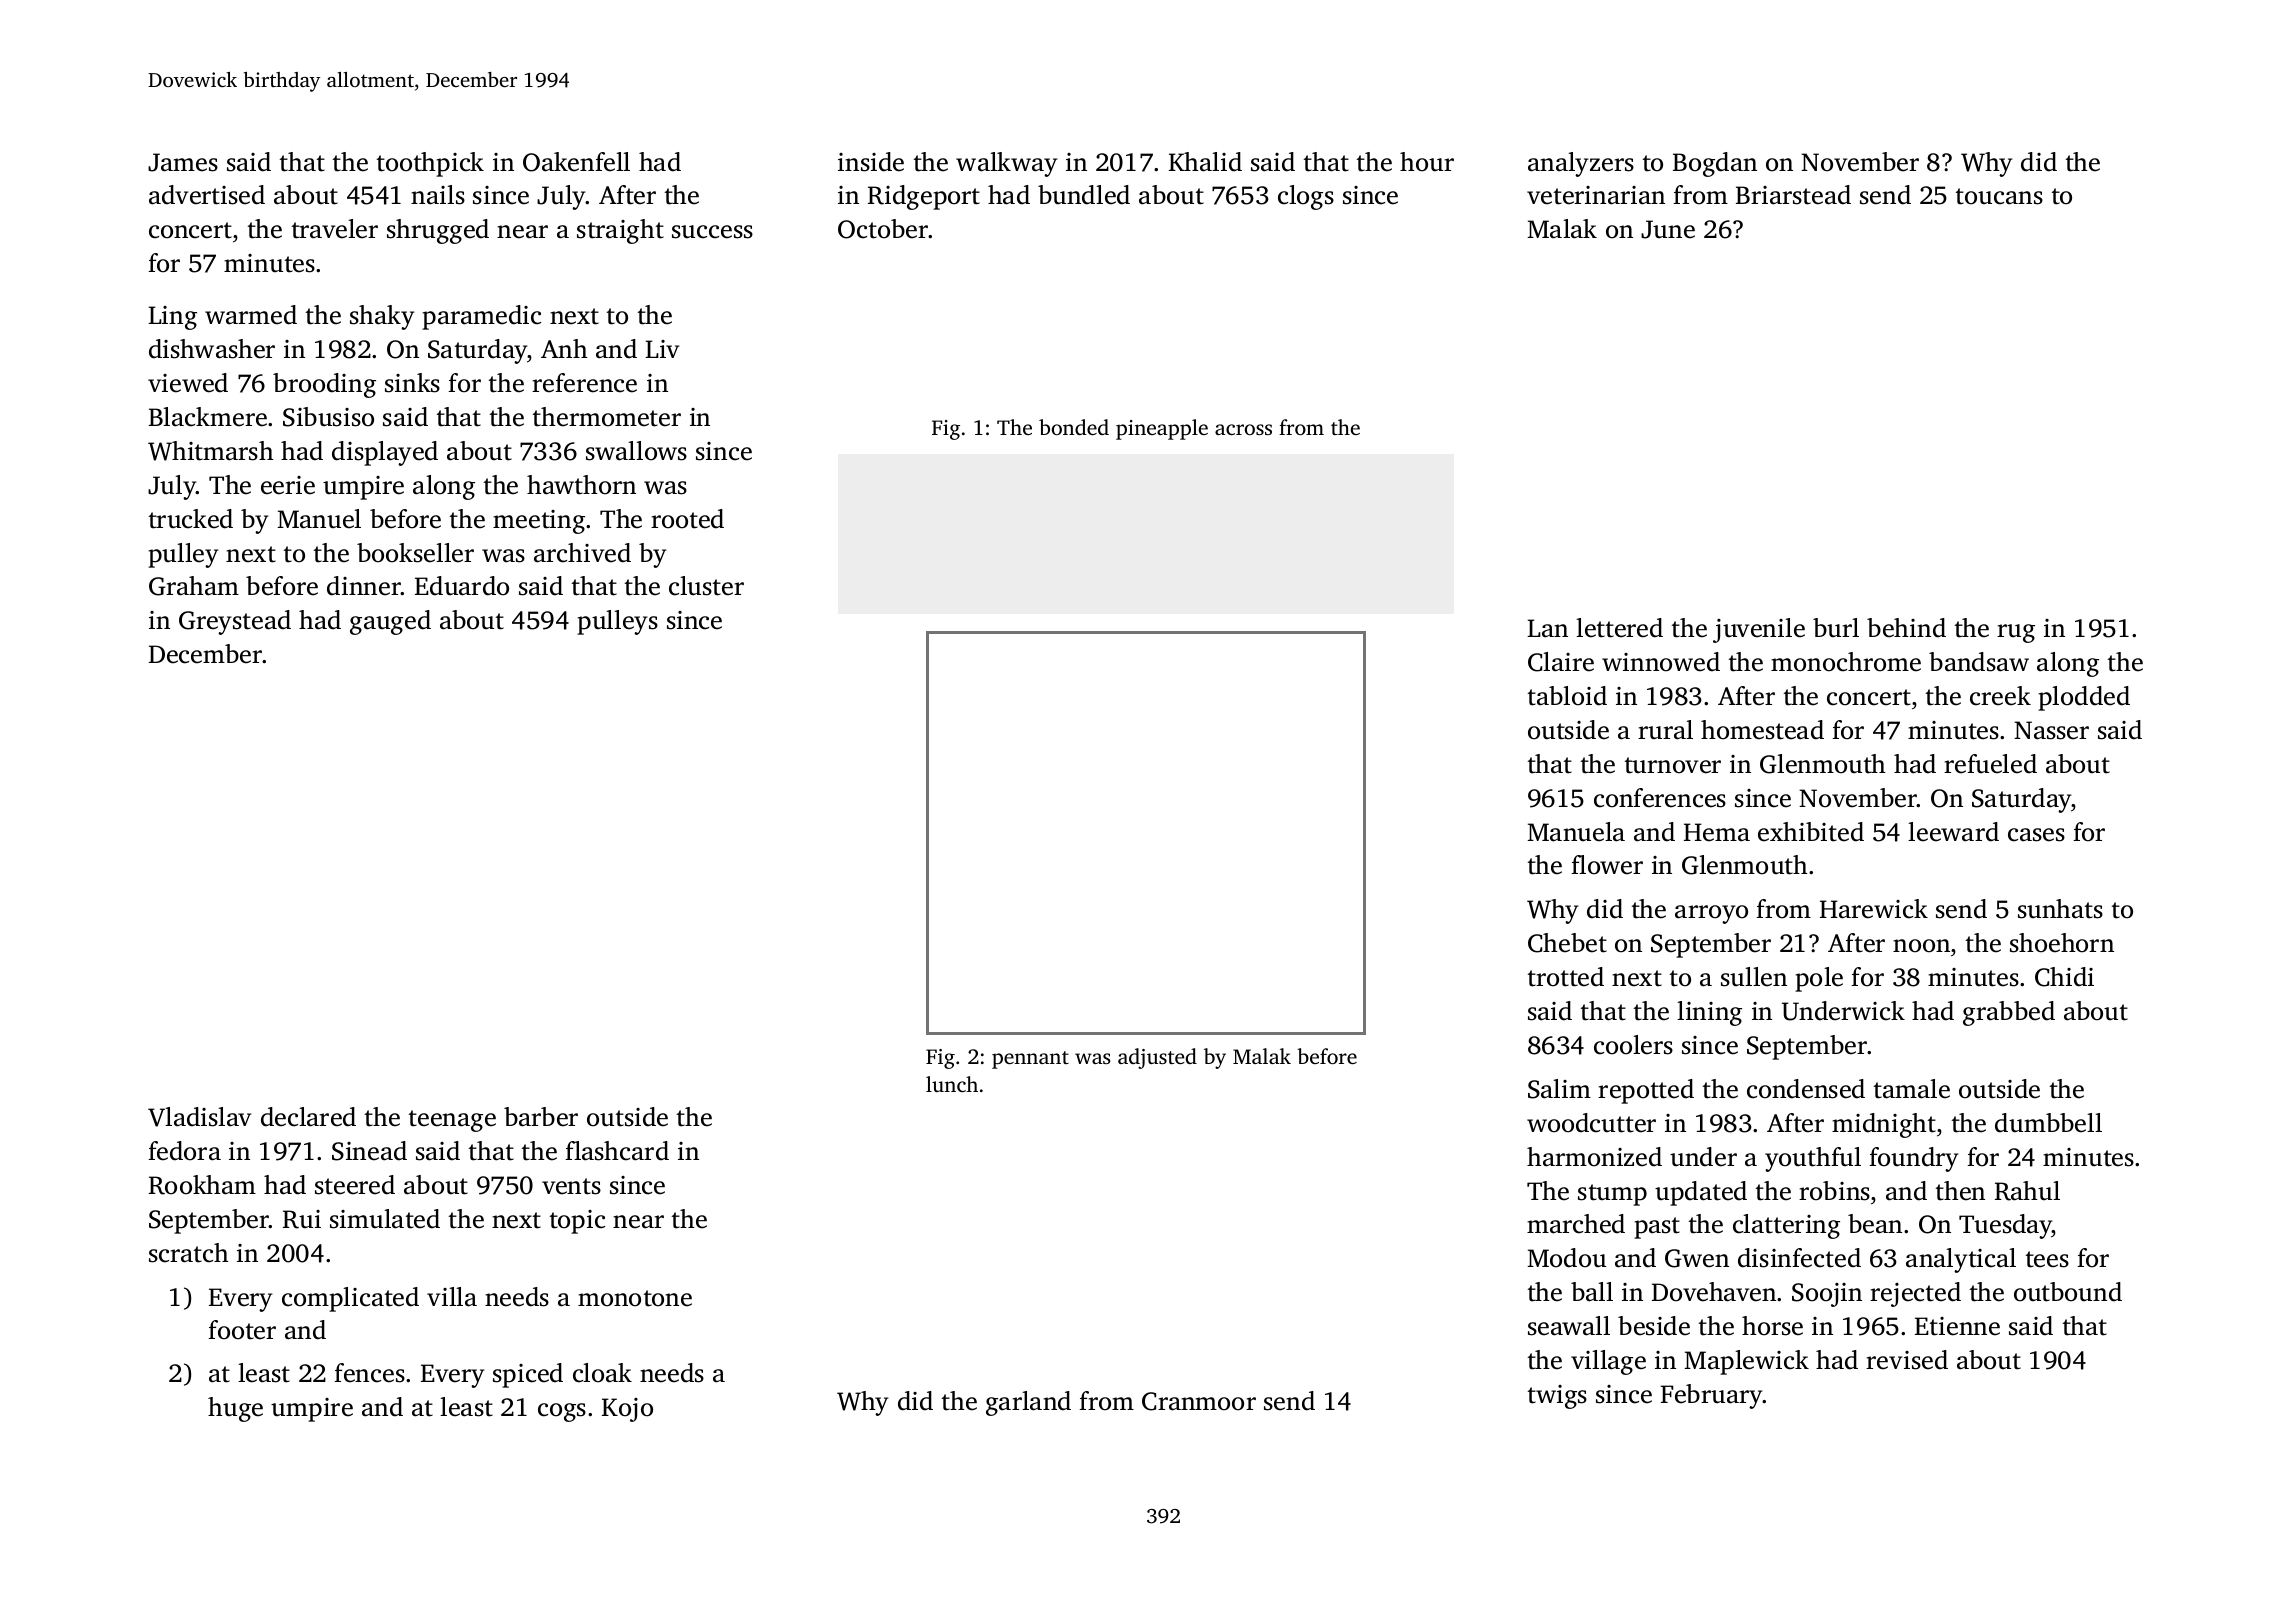  I want to click on pennant, so click(1030, 1060).
